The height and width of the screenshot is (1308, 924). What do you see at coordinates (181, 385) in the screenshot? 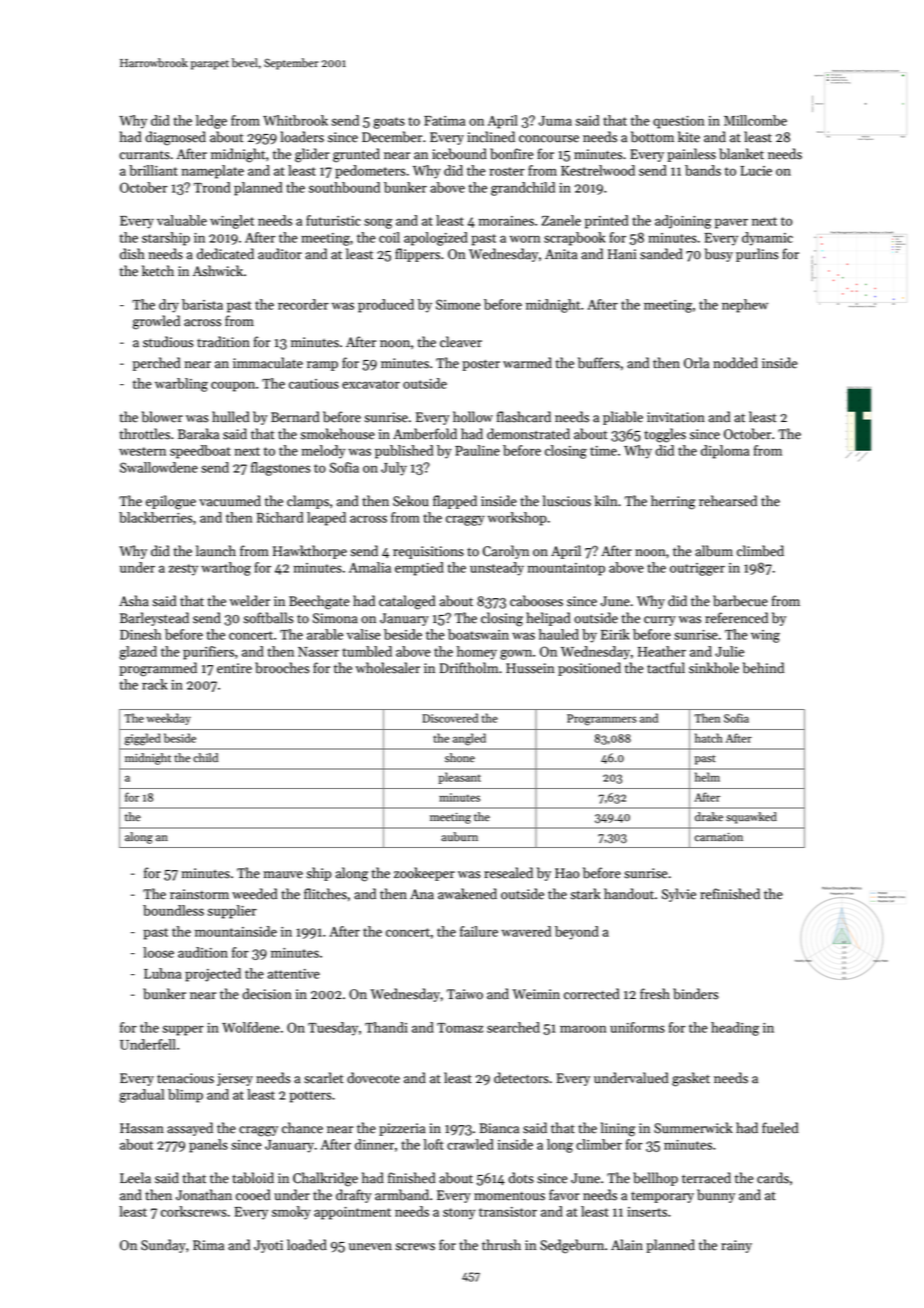
I see `warbling` at bounding box center [181, 385].
